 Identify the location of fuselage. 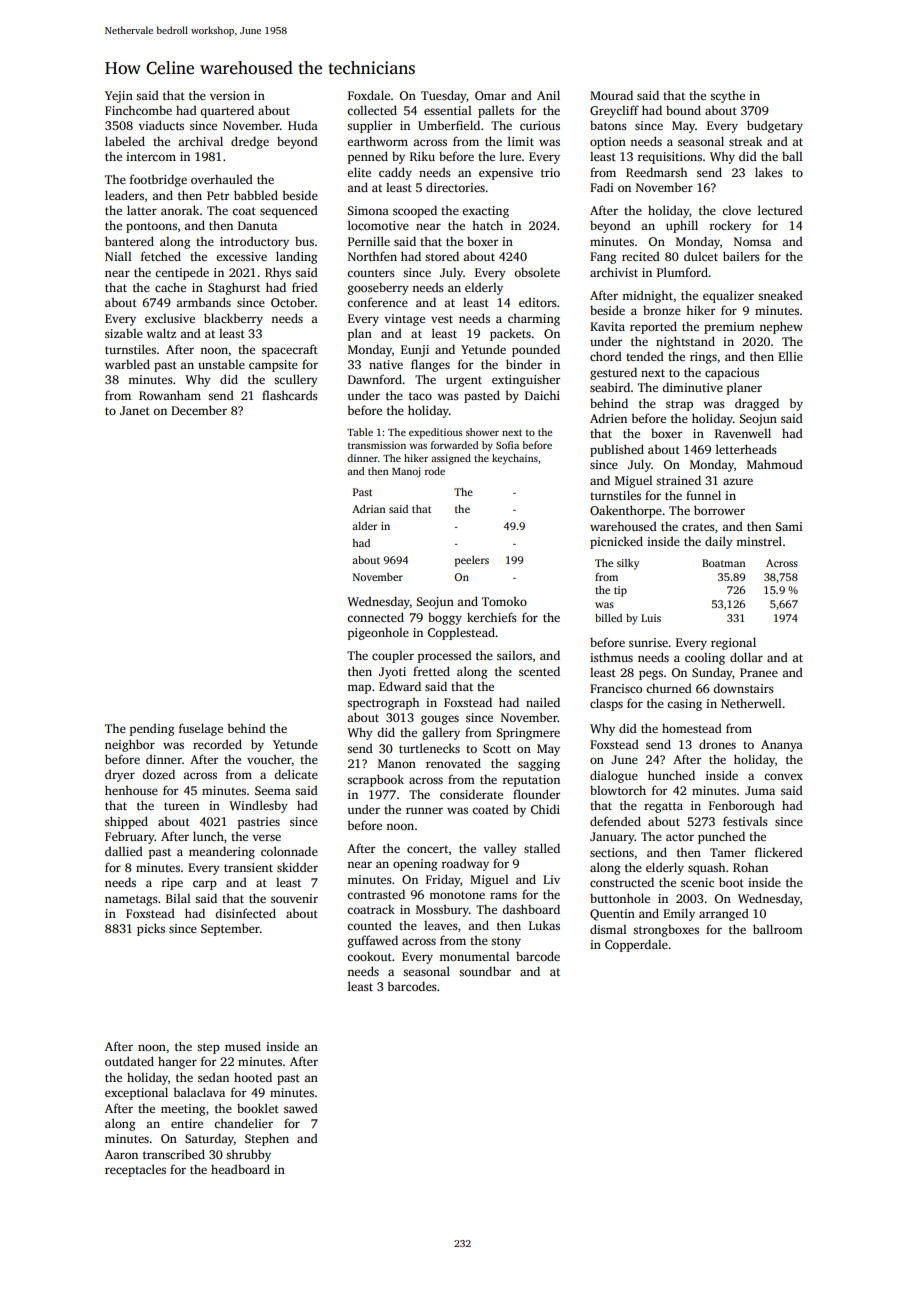
(201, 729).
